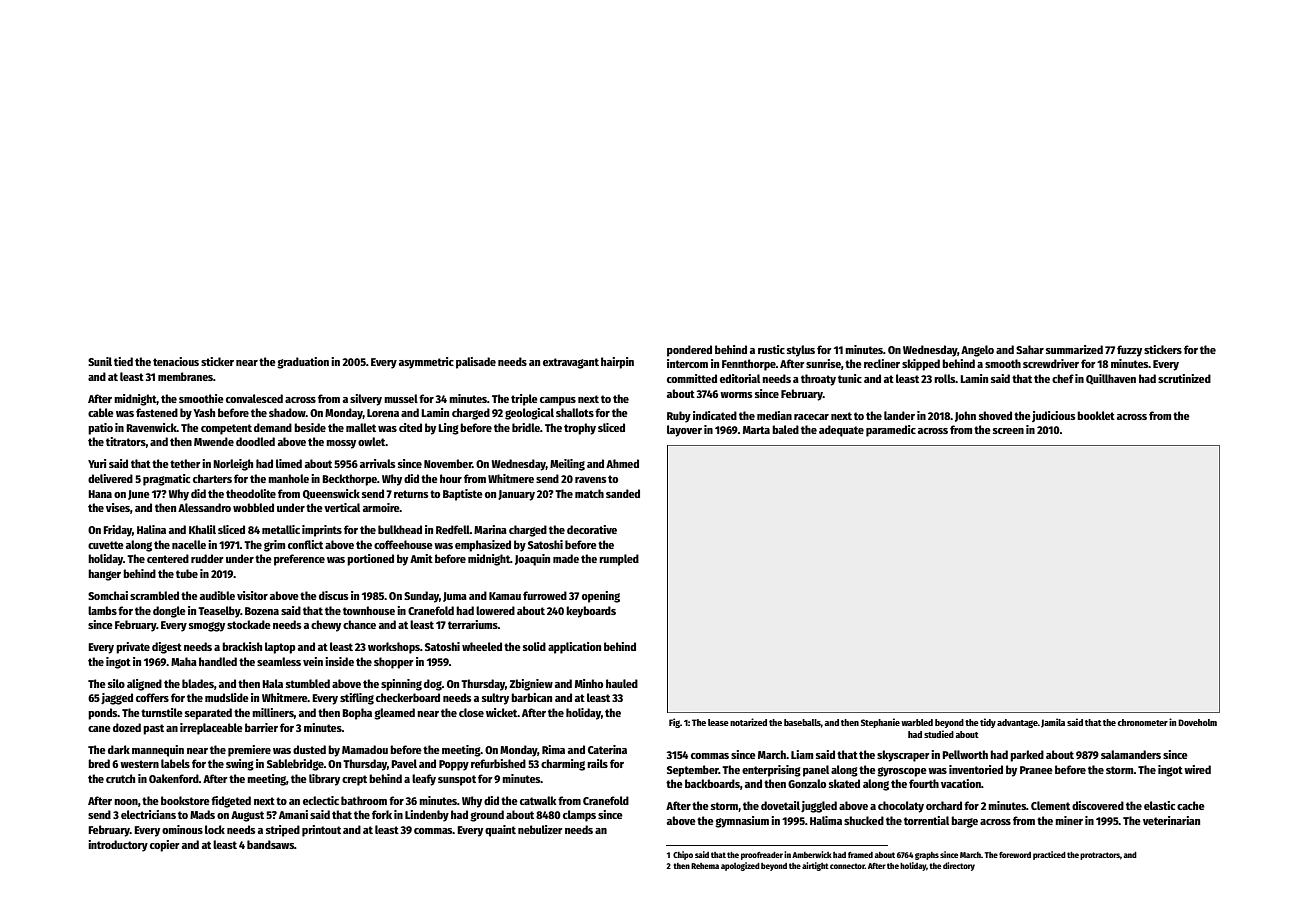 The height and width of the image is (924, 1308). I want to click on patio, so click(100, 429).
